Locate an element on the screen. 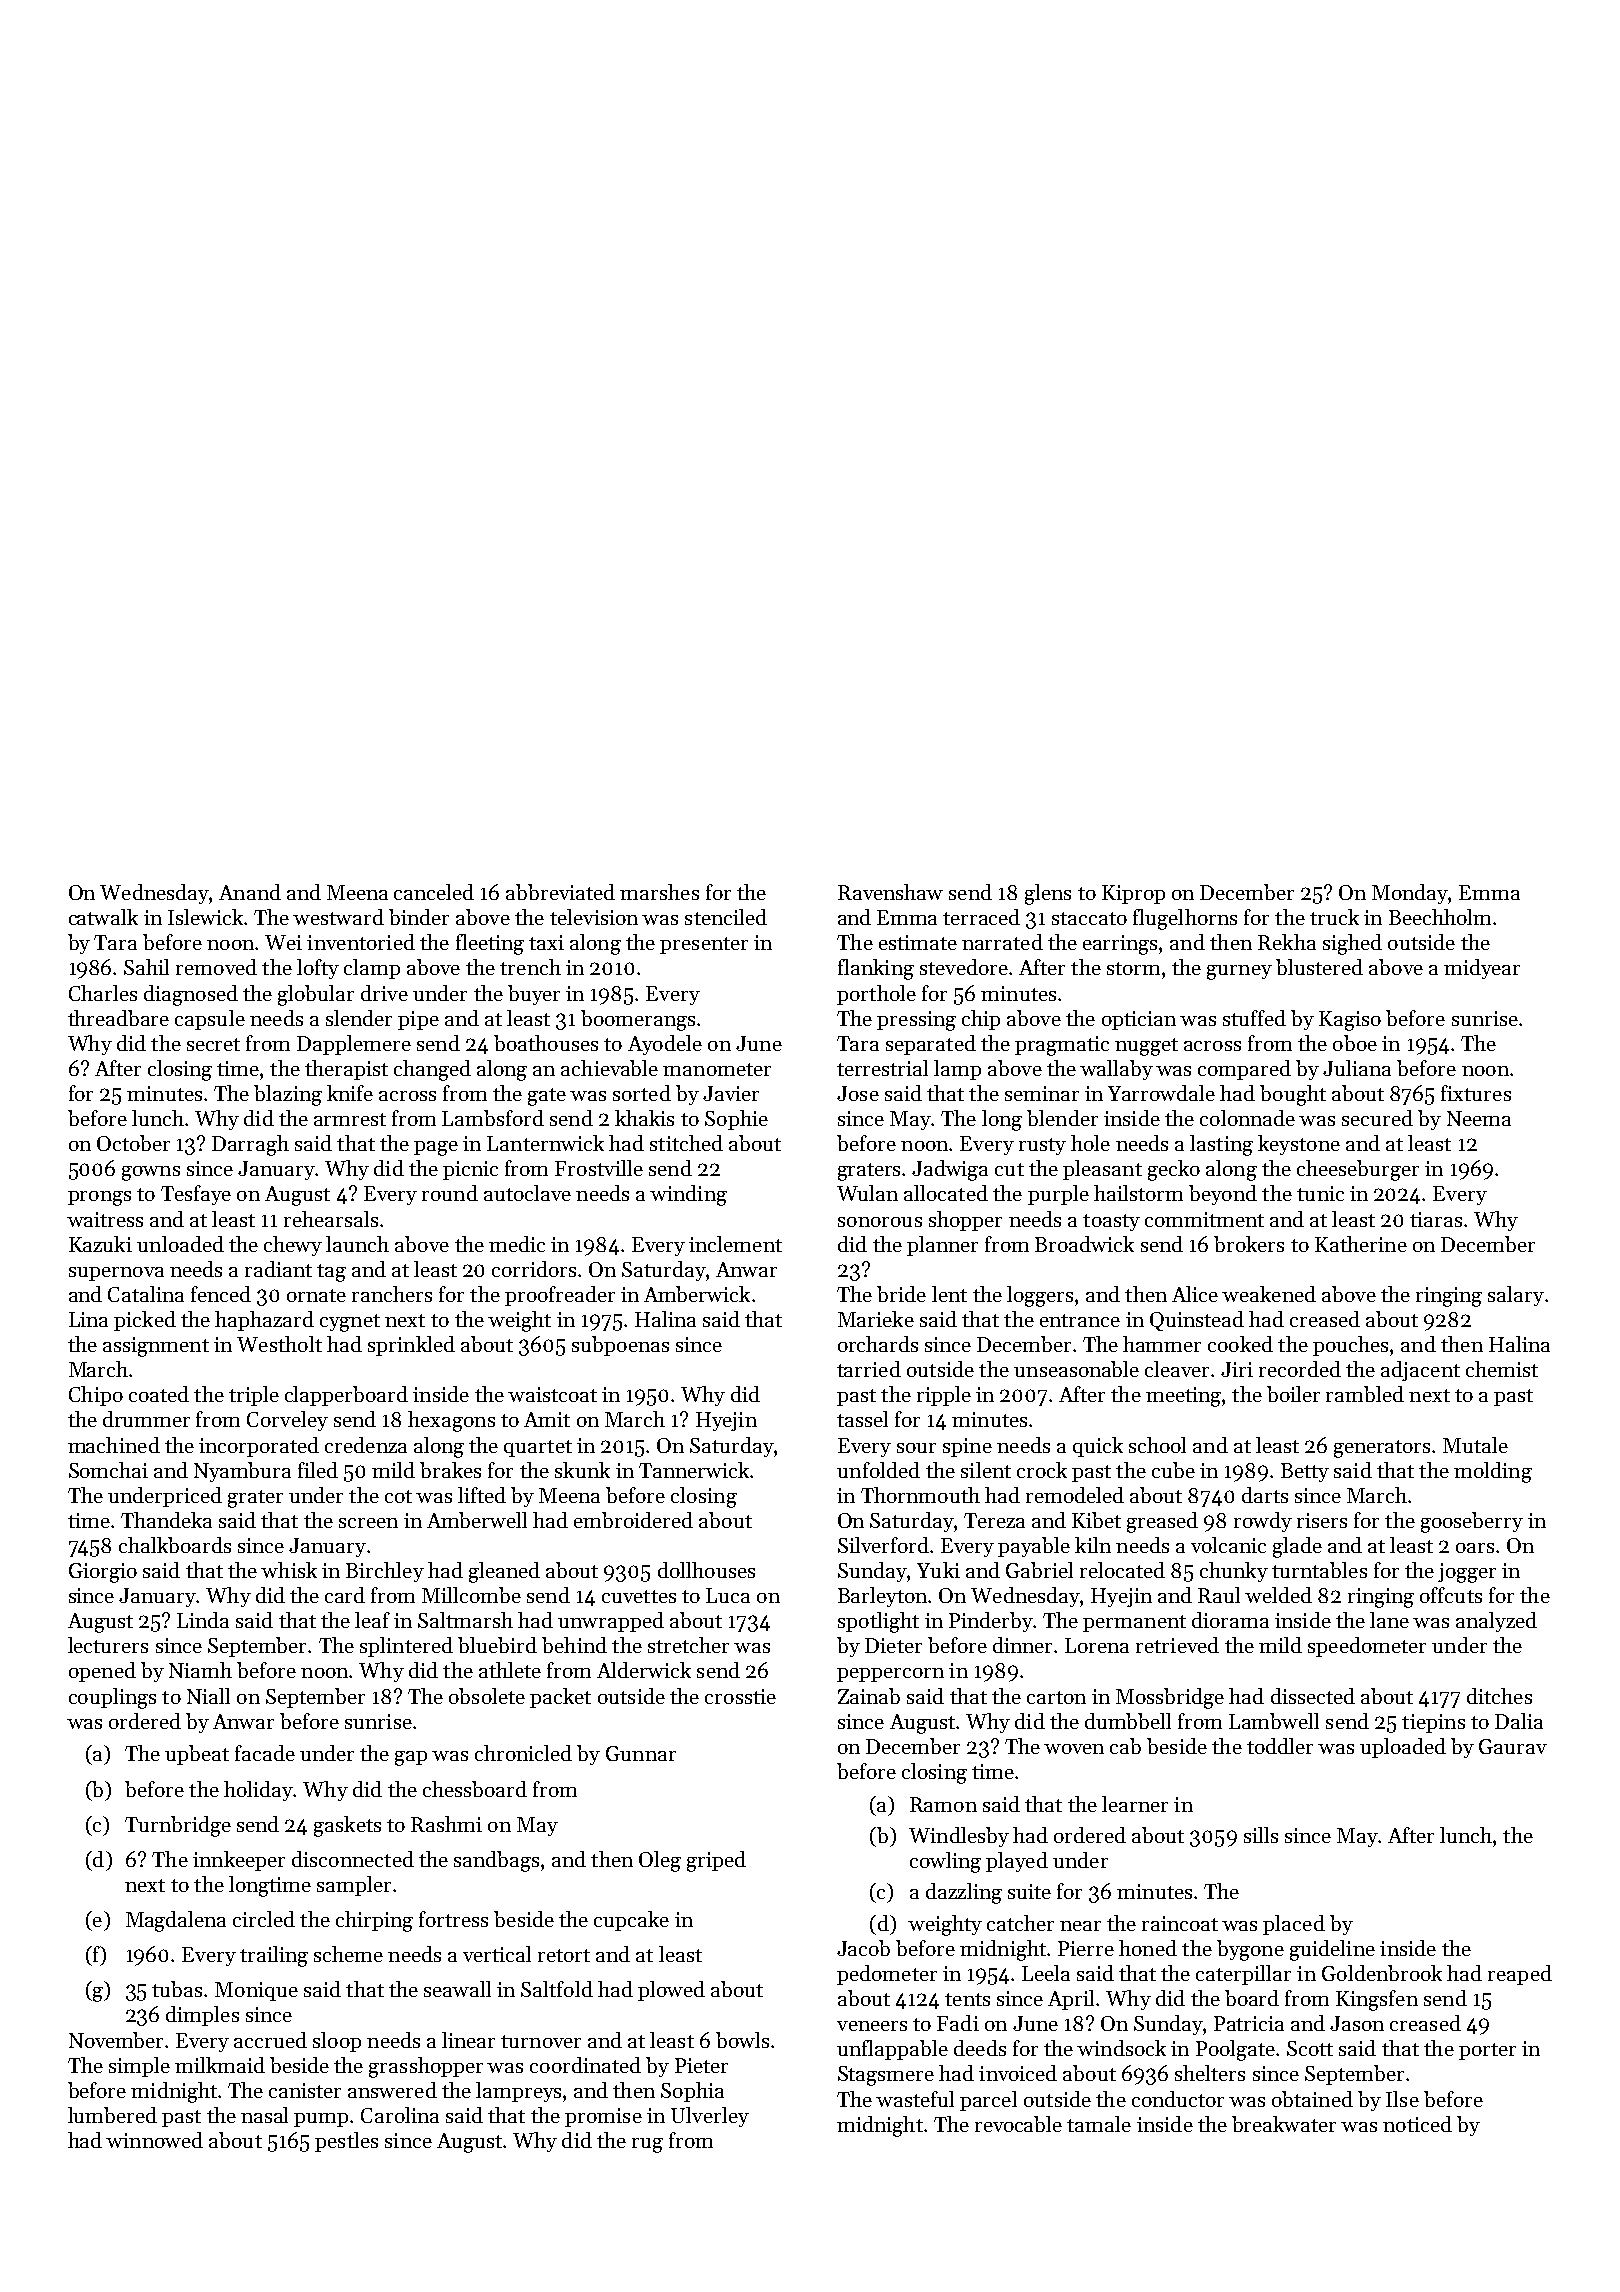  sloop is located at coordinates (337, 2042).
